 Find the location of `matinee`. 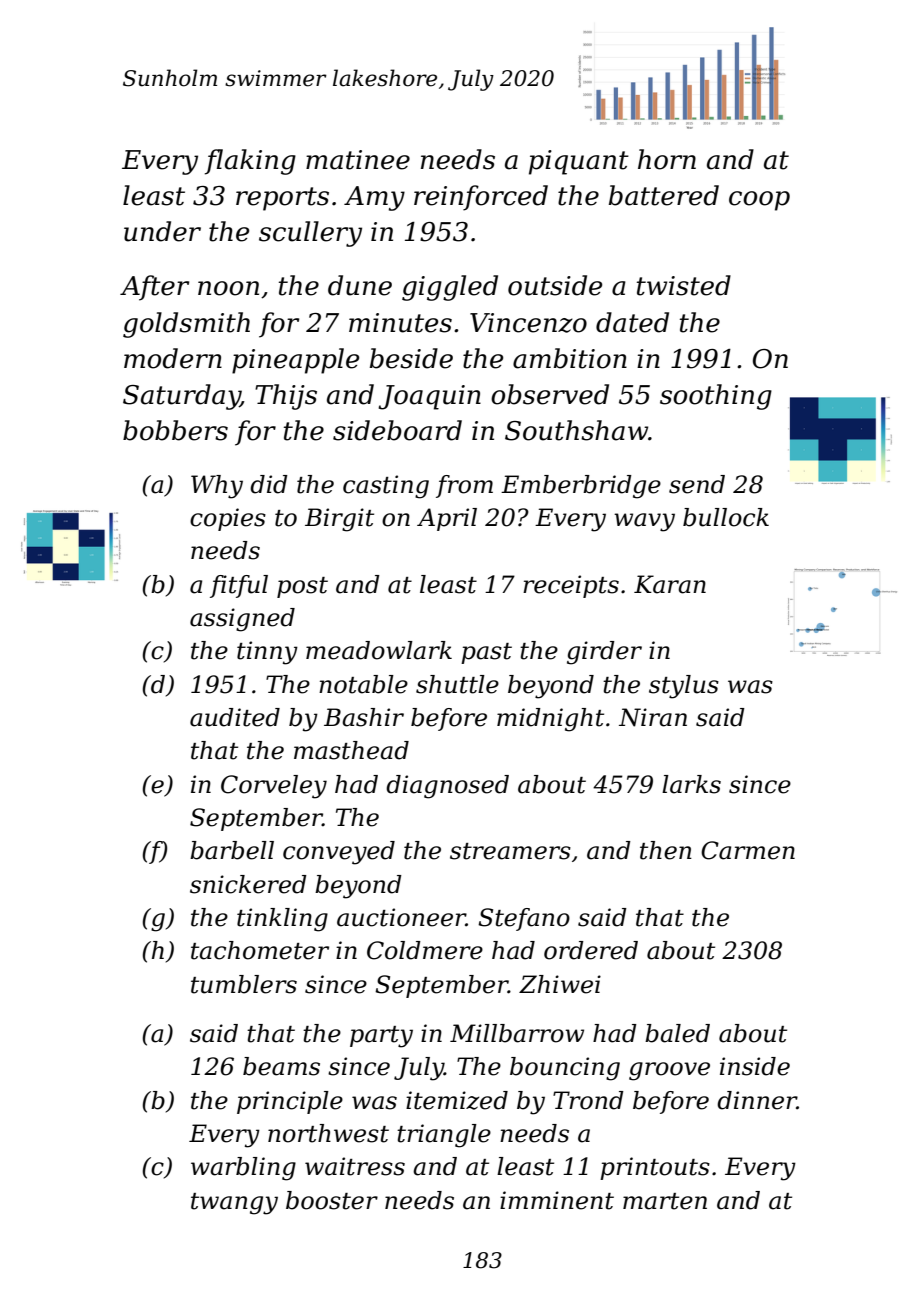

matinee is located at coordinates (358, 160).
